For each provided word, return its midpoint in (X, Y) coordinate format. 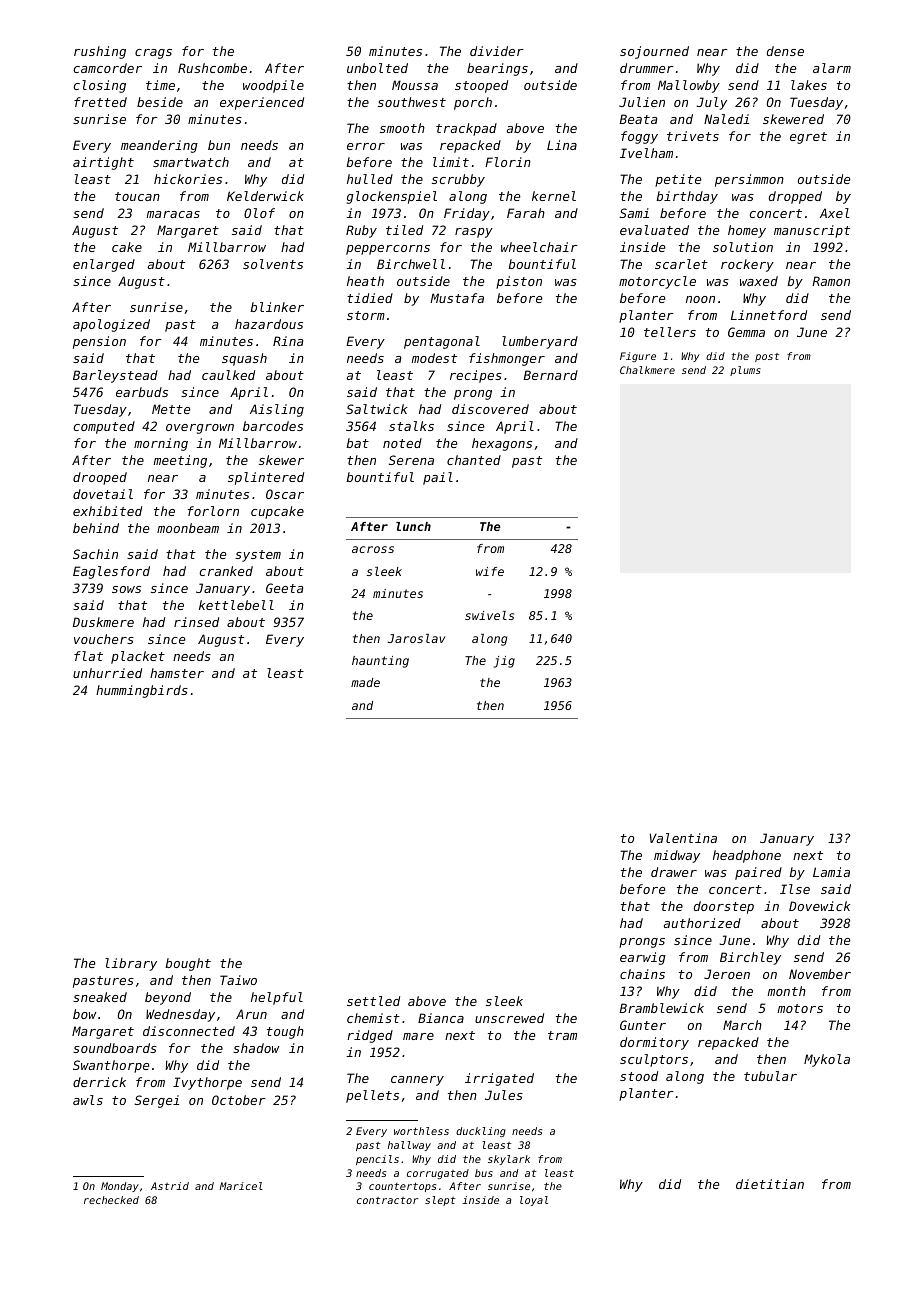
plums (745, 371)
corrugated (438, 1174)
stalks (411, 426)
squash (244, 359)
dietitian (770, 1184)
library (131, 964)
